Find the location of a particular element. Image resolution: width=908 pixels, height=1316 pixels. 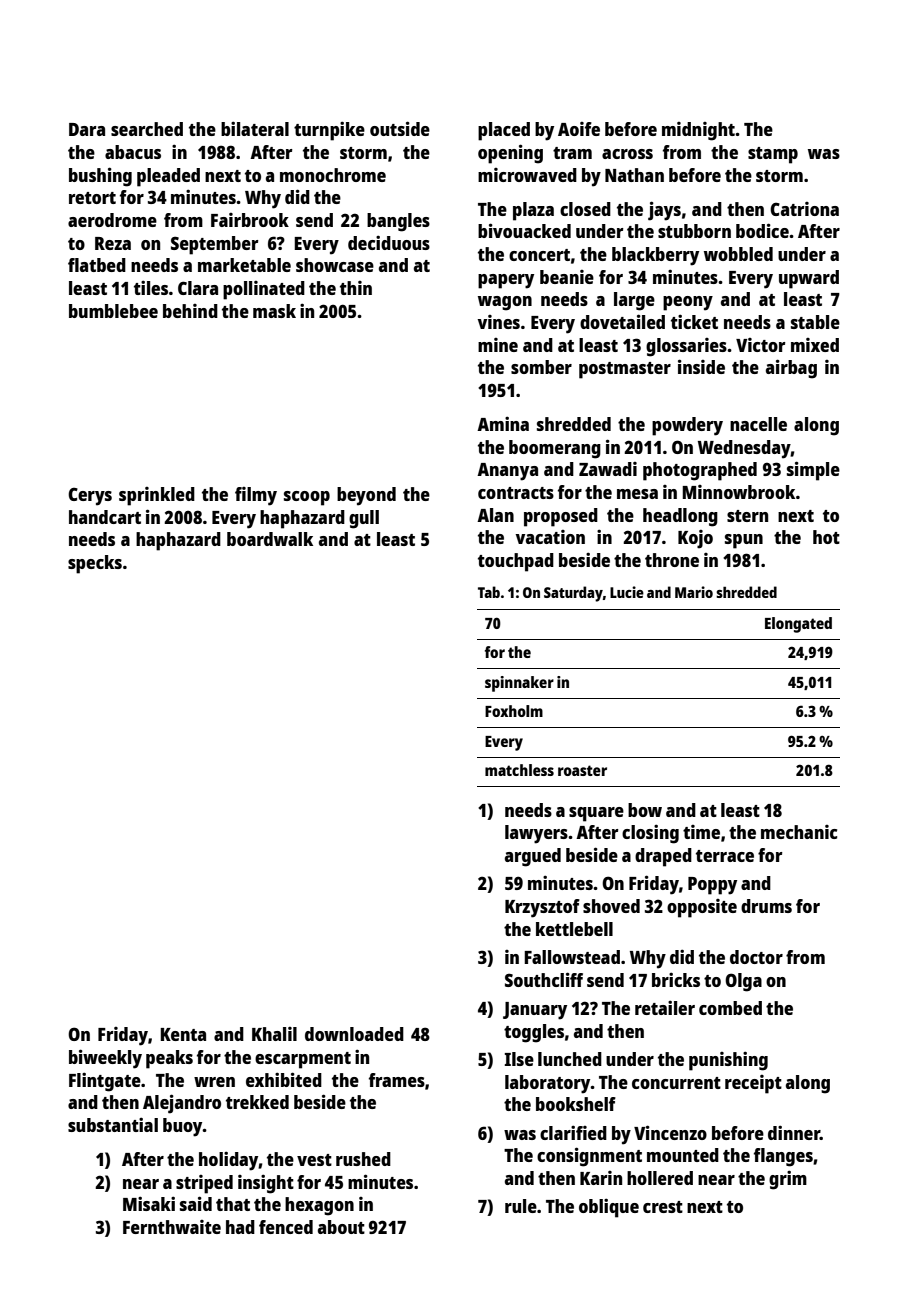

Aoife is located at coordinates (579, 129).
